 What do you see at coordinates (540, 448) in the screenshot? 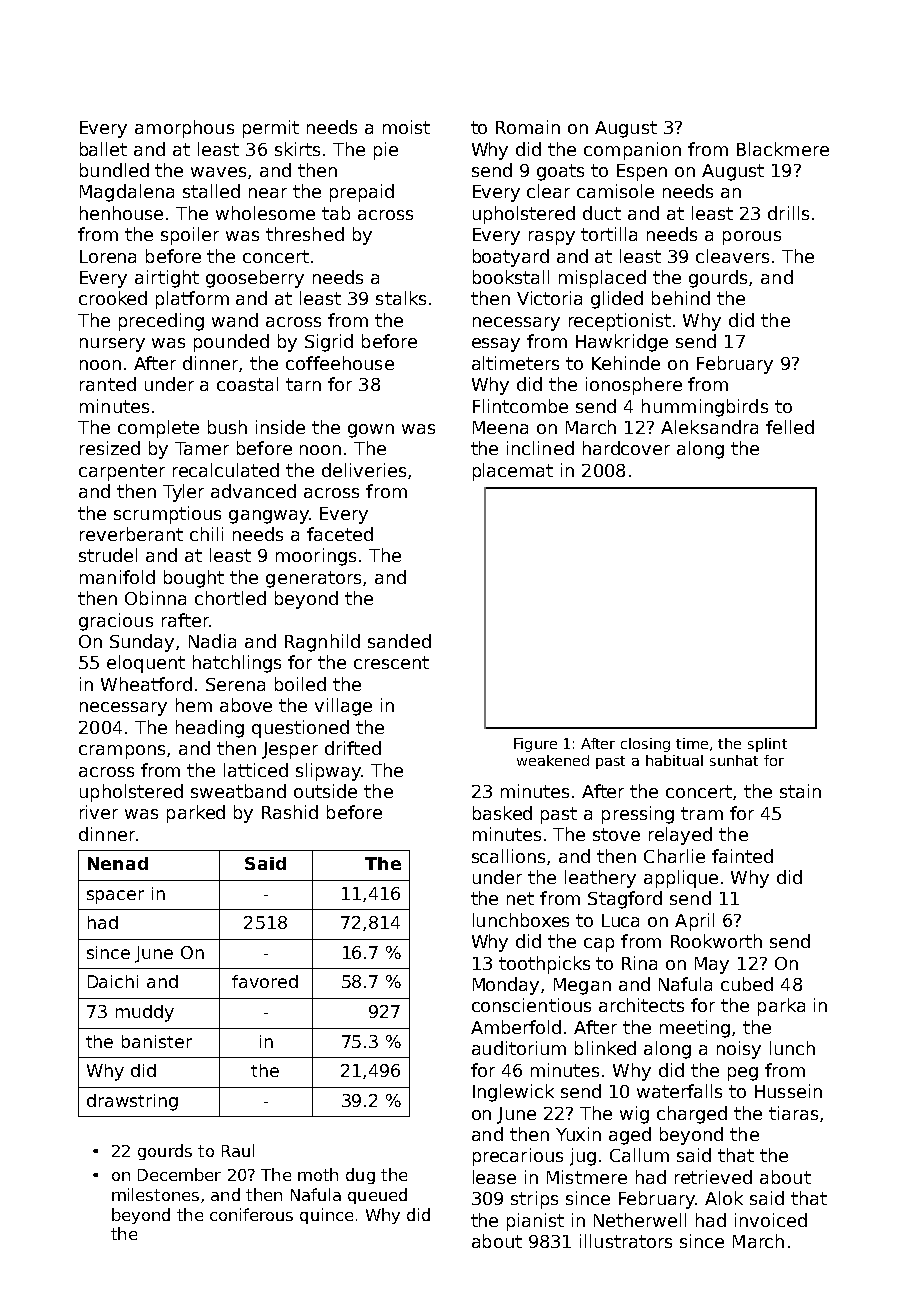
I see `inclined` at bounding box center [540, 448].
